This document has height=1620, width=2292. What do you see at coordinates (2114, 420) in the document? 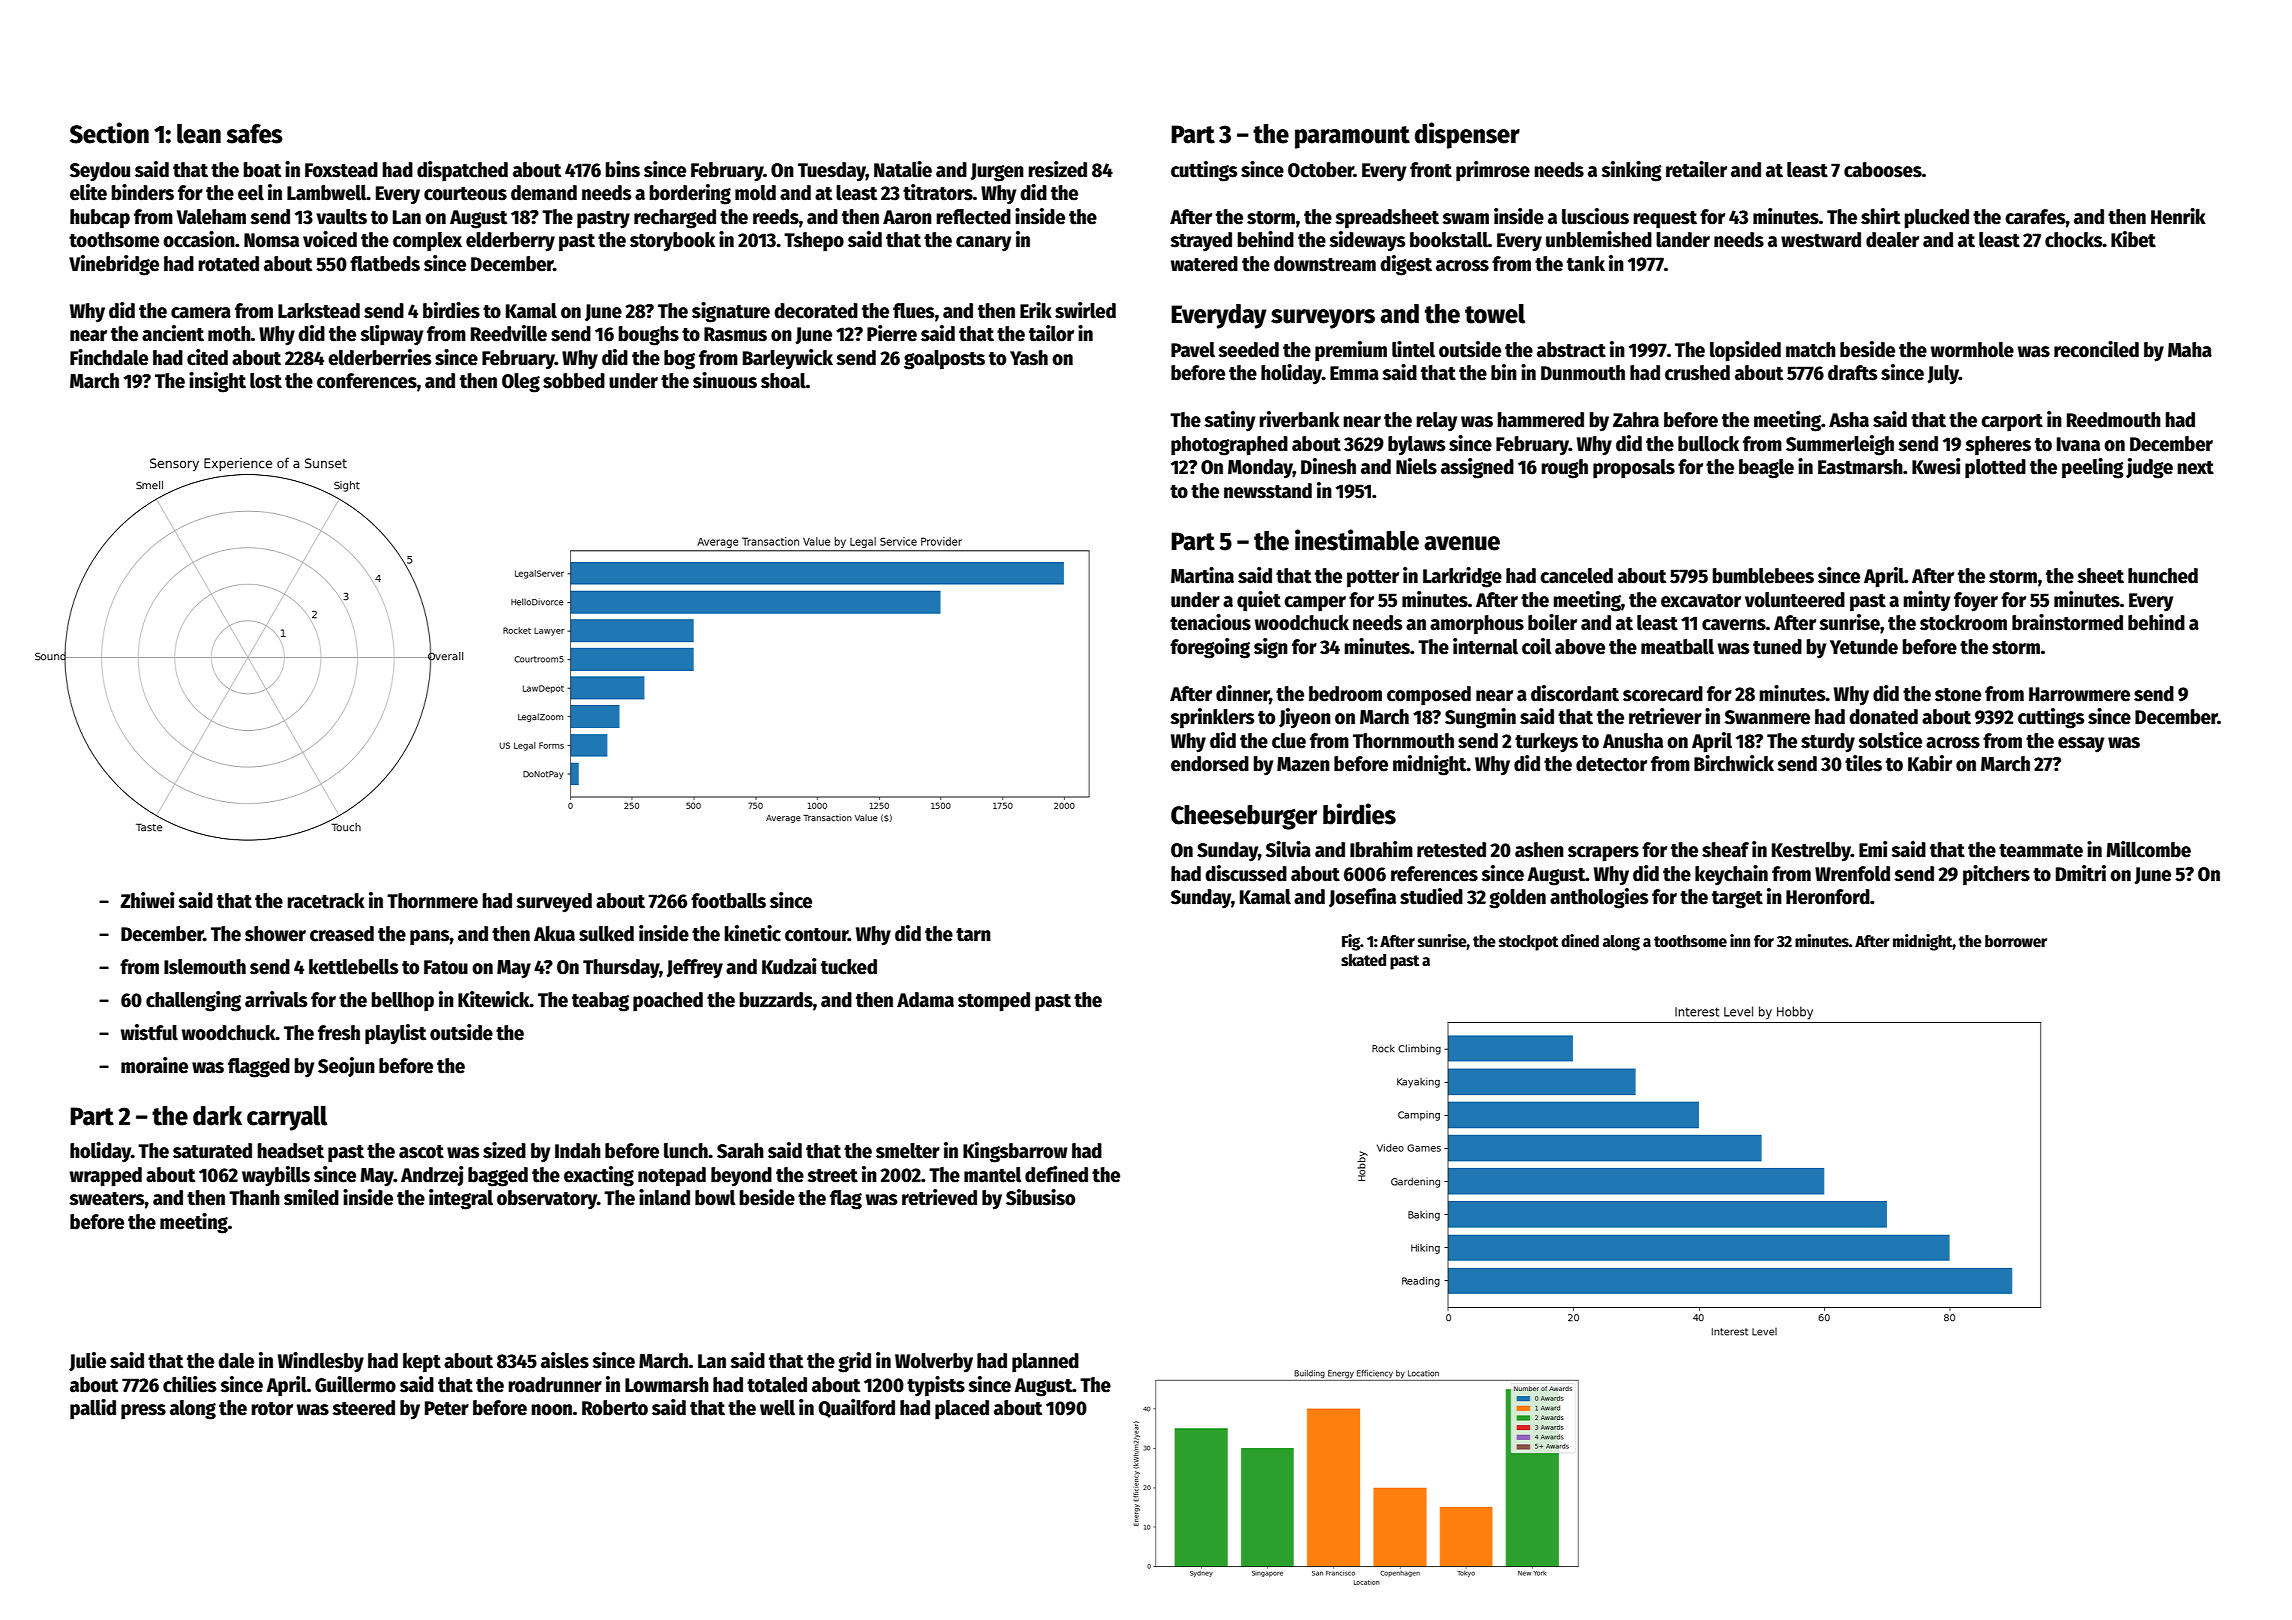
I see `Reedmouth` at bounding box center [2114, 420].
